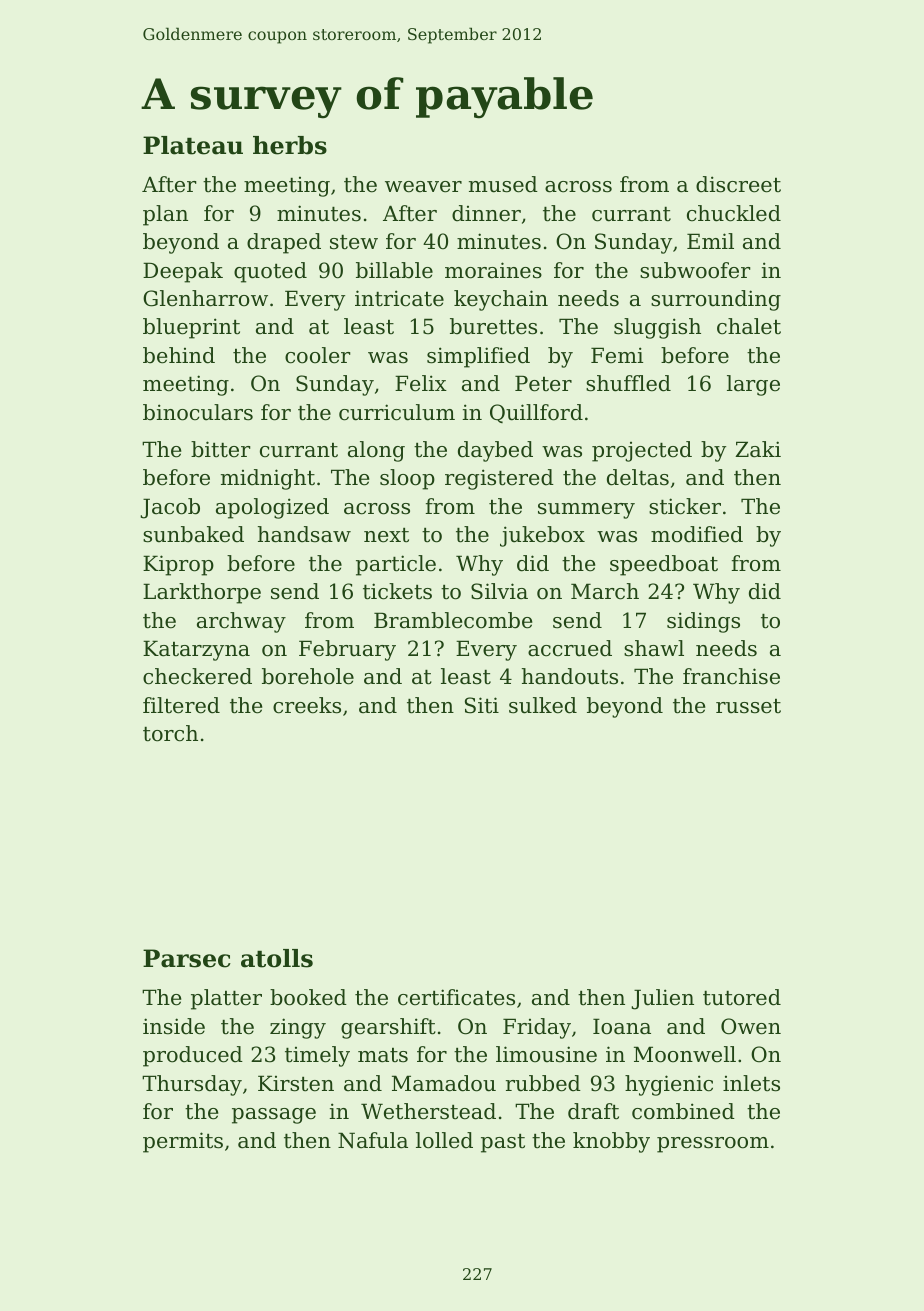 This document has width=924, height=1311. What do you see at coordinates (399, 298) in the document?
I see `intricate` at bounding box center [399, 298].
